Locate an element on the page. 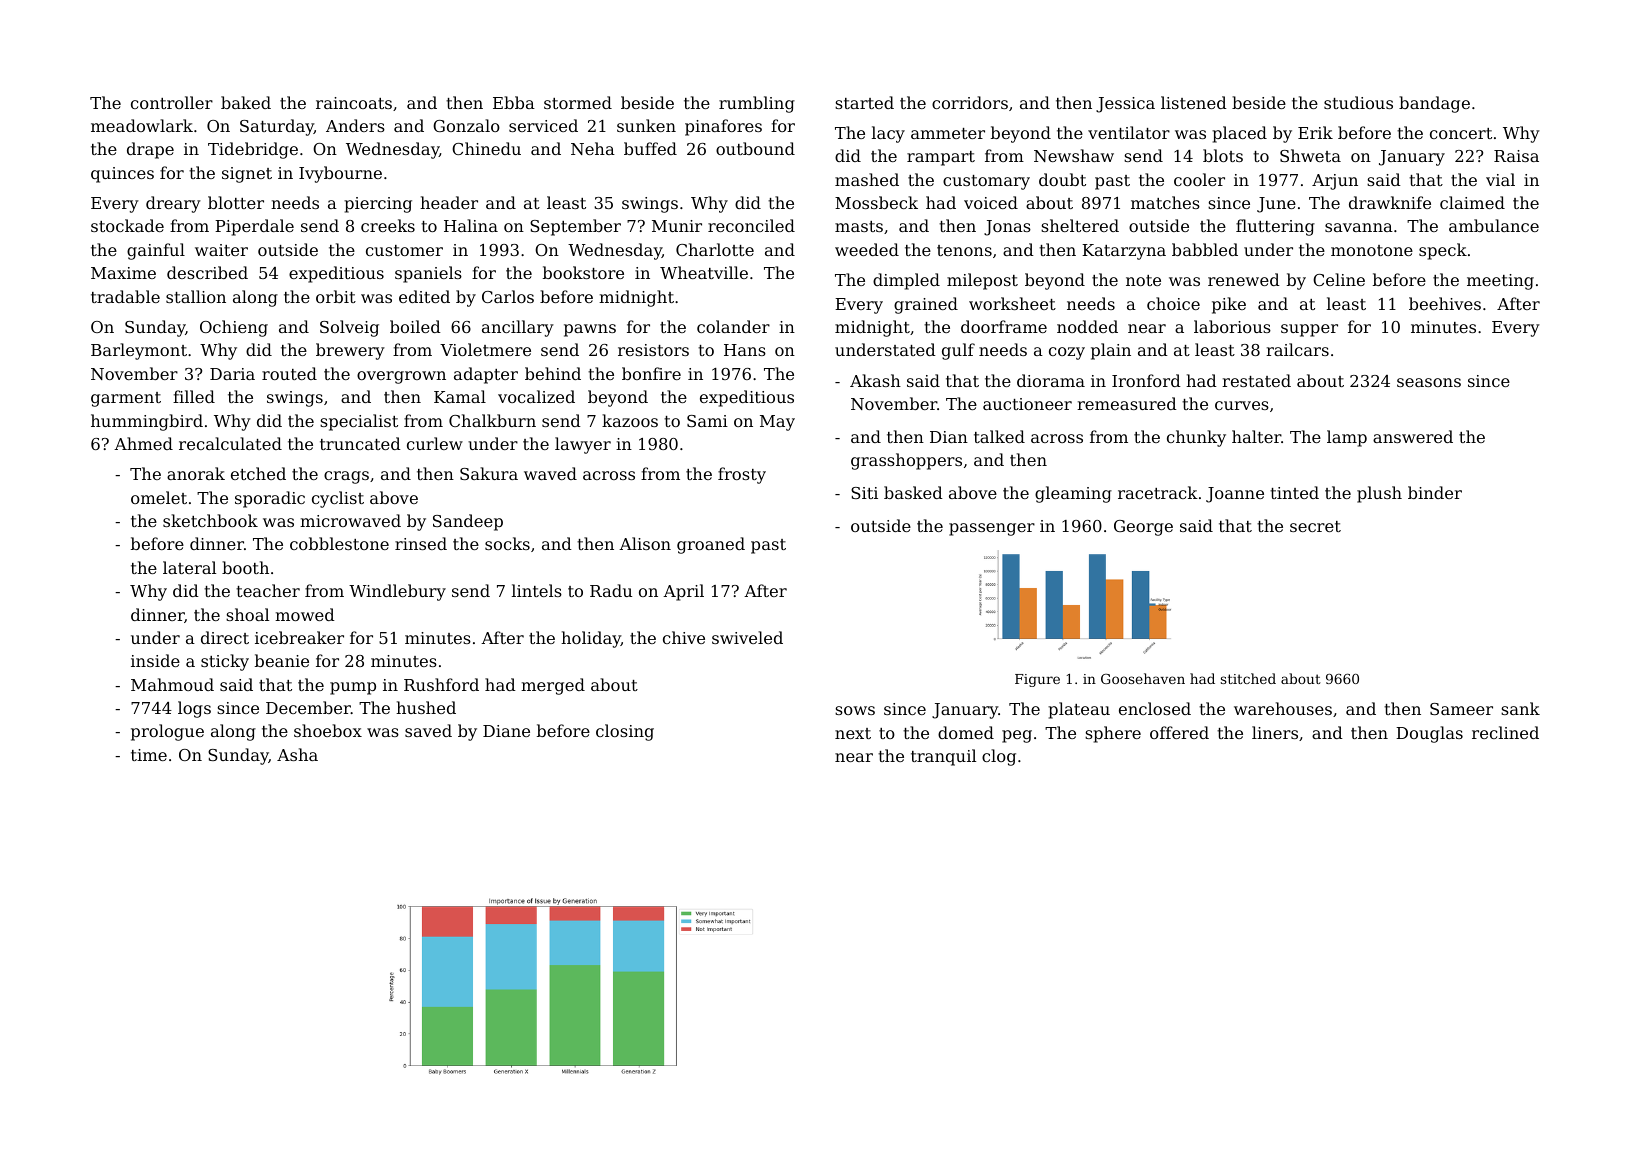 The height and width of the page is (1153, 1630). rinsed is located at coordinates (421, 543).
